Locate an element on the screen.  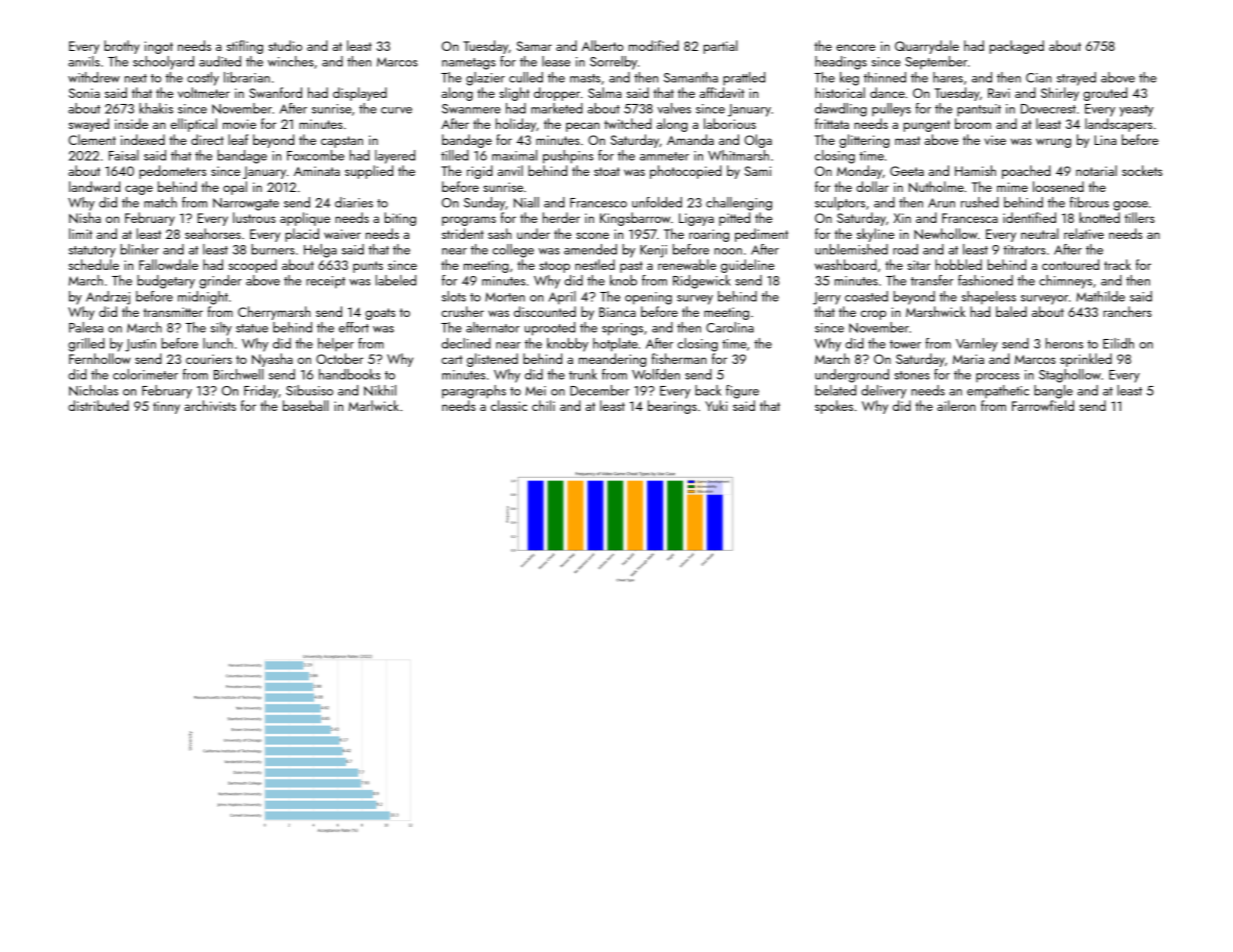
Farrowfield is located at coordinates (1043, 405).
